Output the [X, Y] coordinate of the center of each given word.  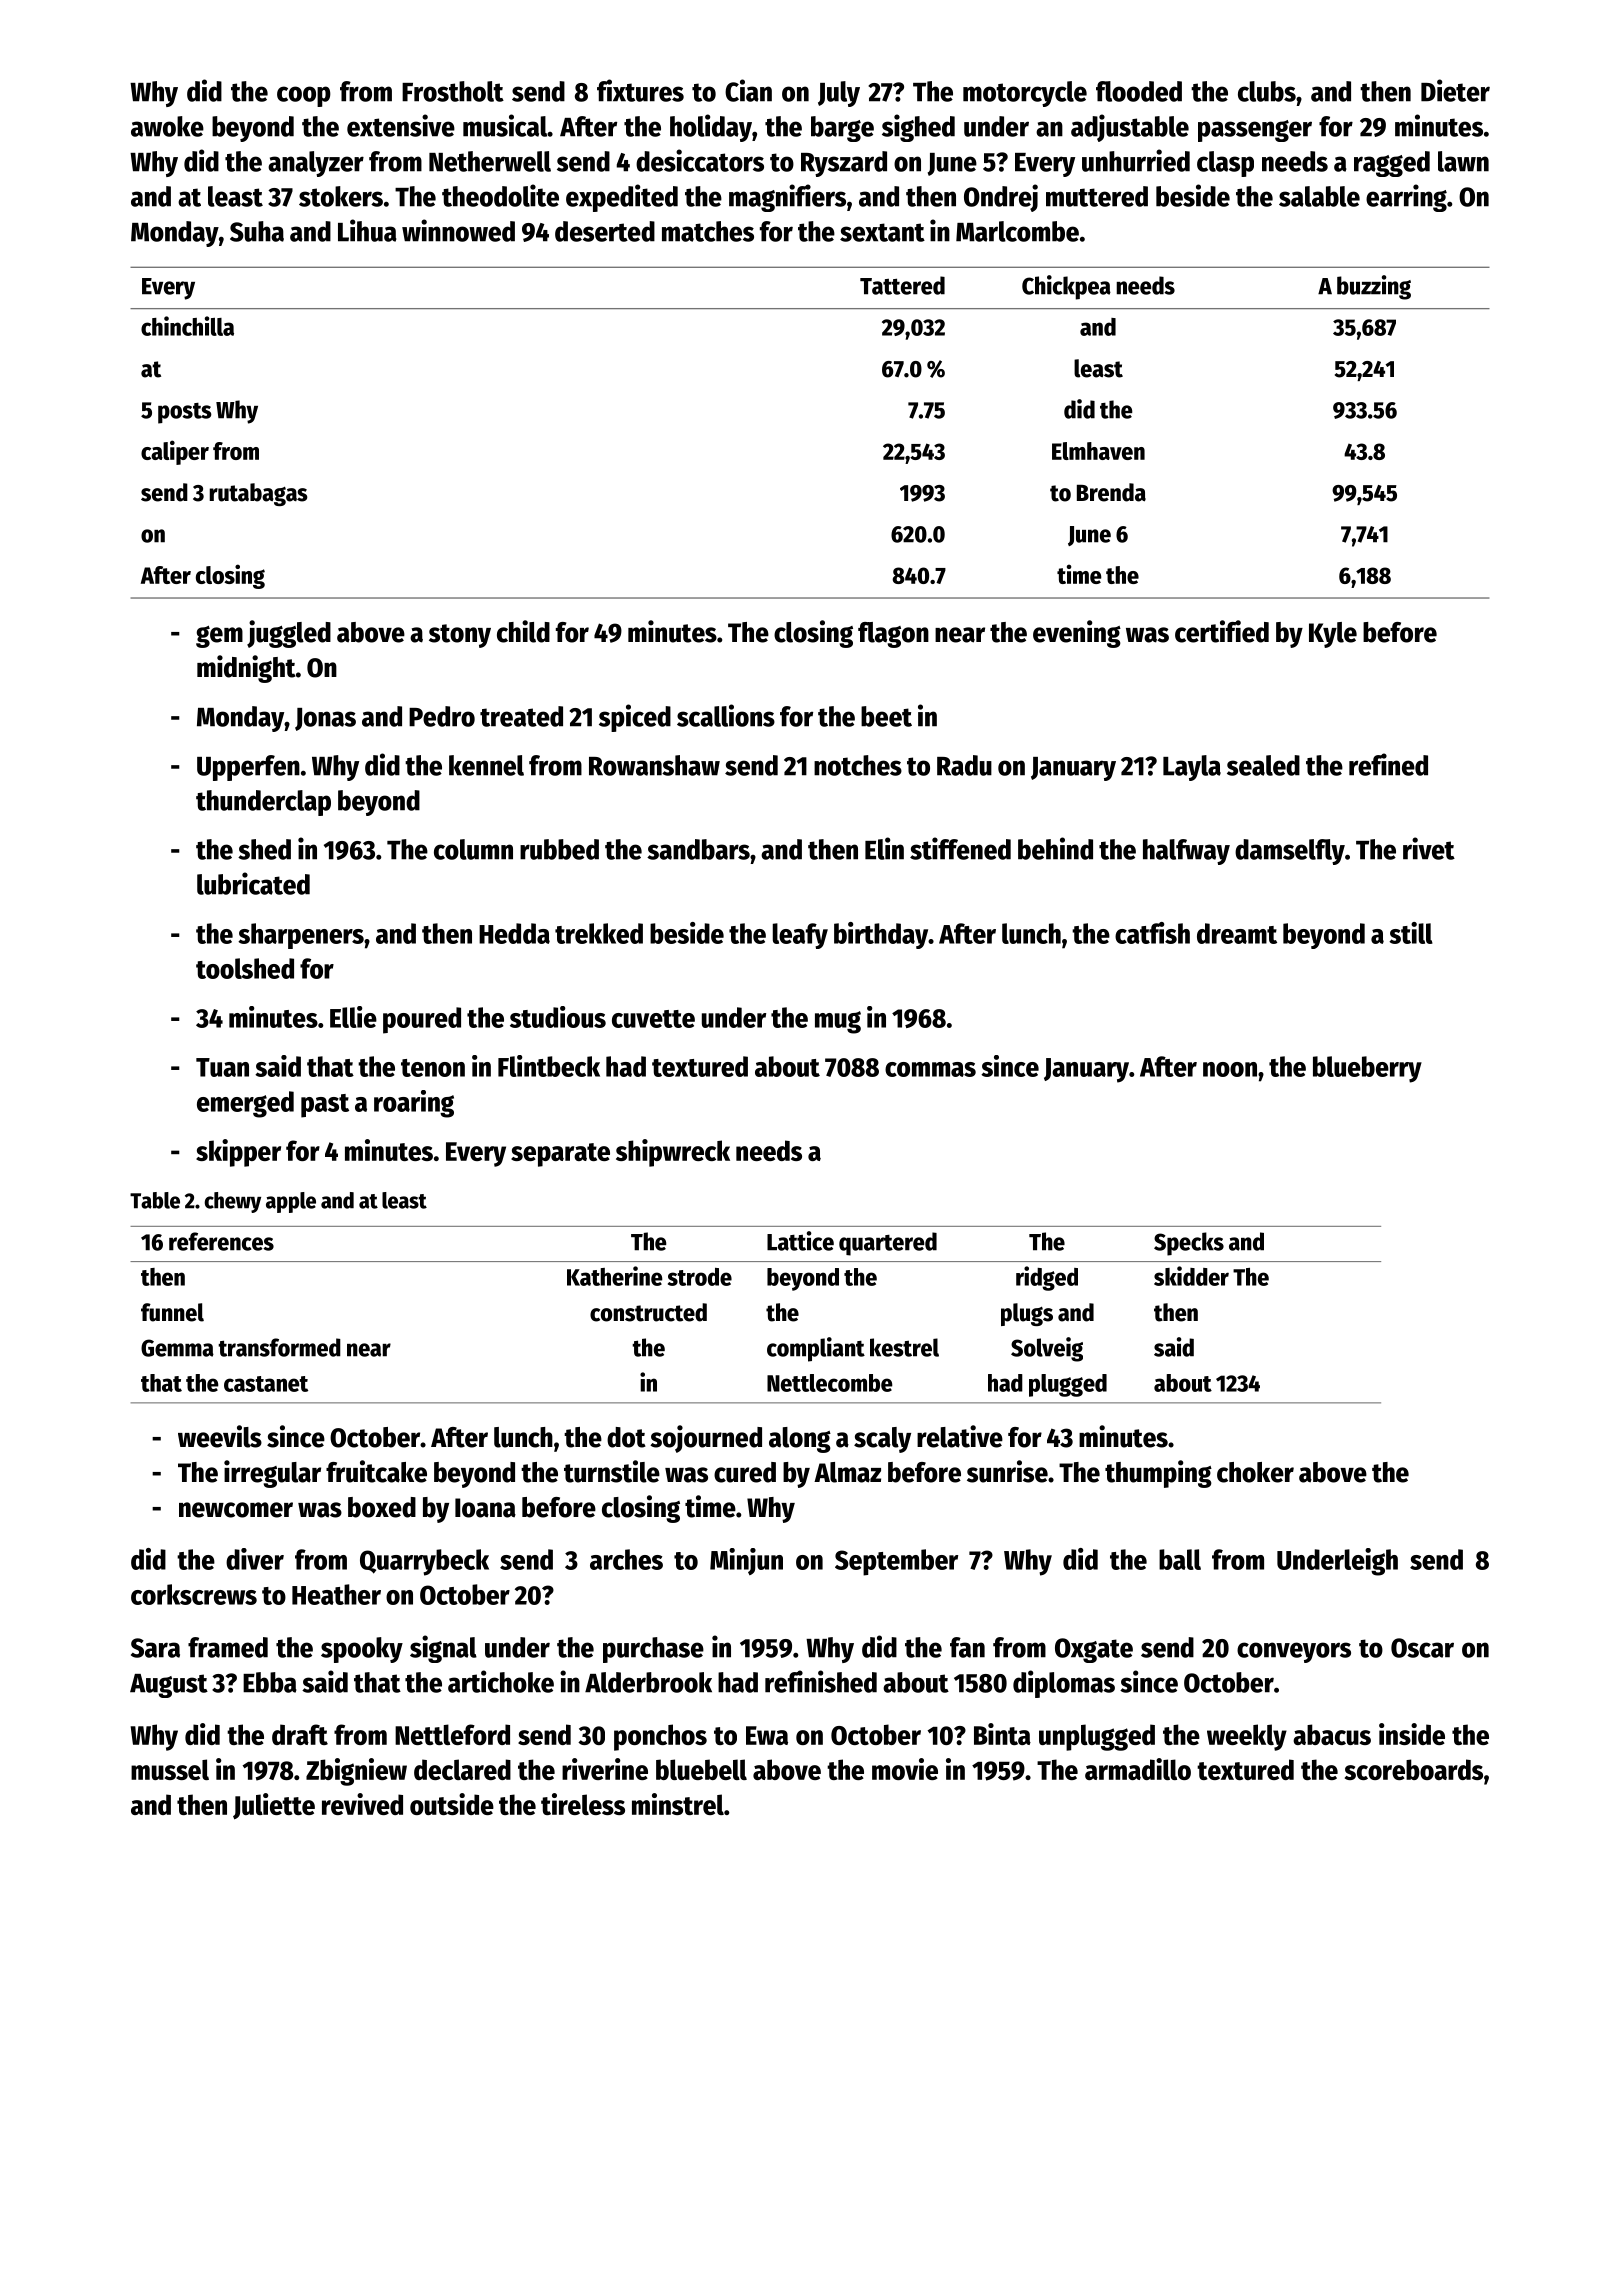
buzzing [1374, 287]
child [523, 631]
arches [626, 1559]
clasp [1225, 164]
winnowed [458, 230]
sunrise [1007, 1471]
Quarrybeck [424, 1562]
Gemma [177, 1348]
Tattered [902, 285]
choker [1255, 1472]
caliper [175, 452]
